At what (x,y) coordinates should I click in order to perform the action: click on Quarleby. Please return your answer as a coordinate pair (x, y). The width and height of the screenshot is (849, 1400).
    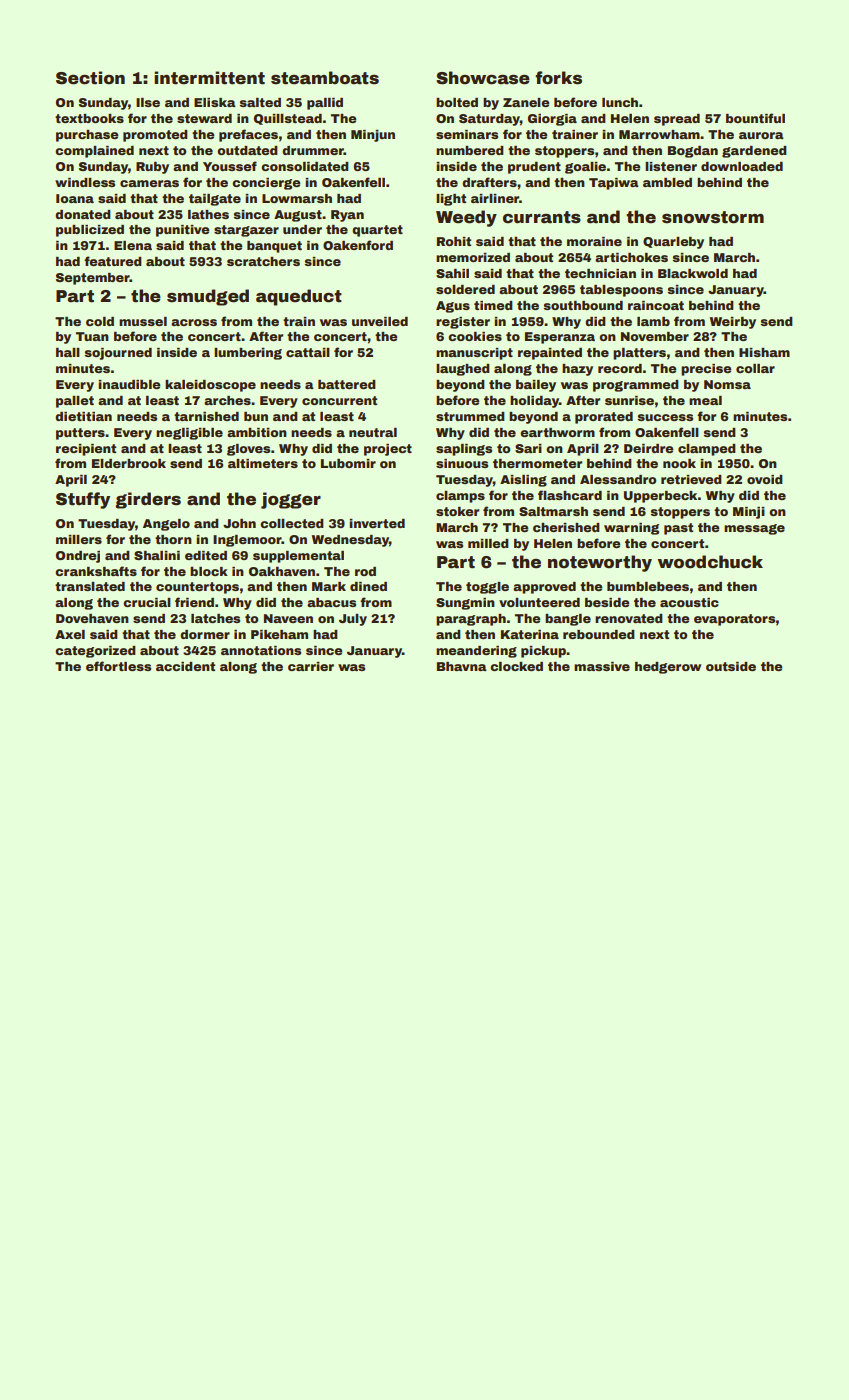
    Looking at the image, I should click on (673, 243).
